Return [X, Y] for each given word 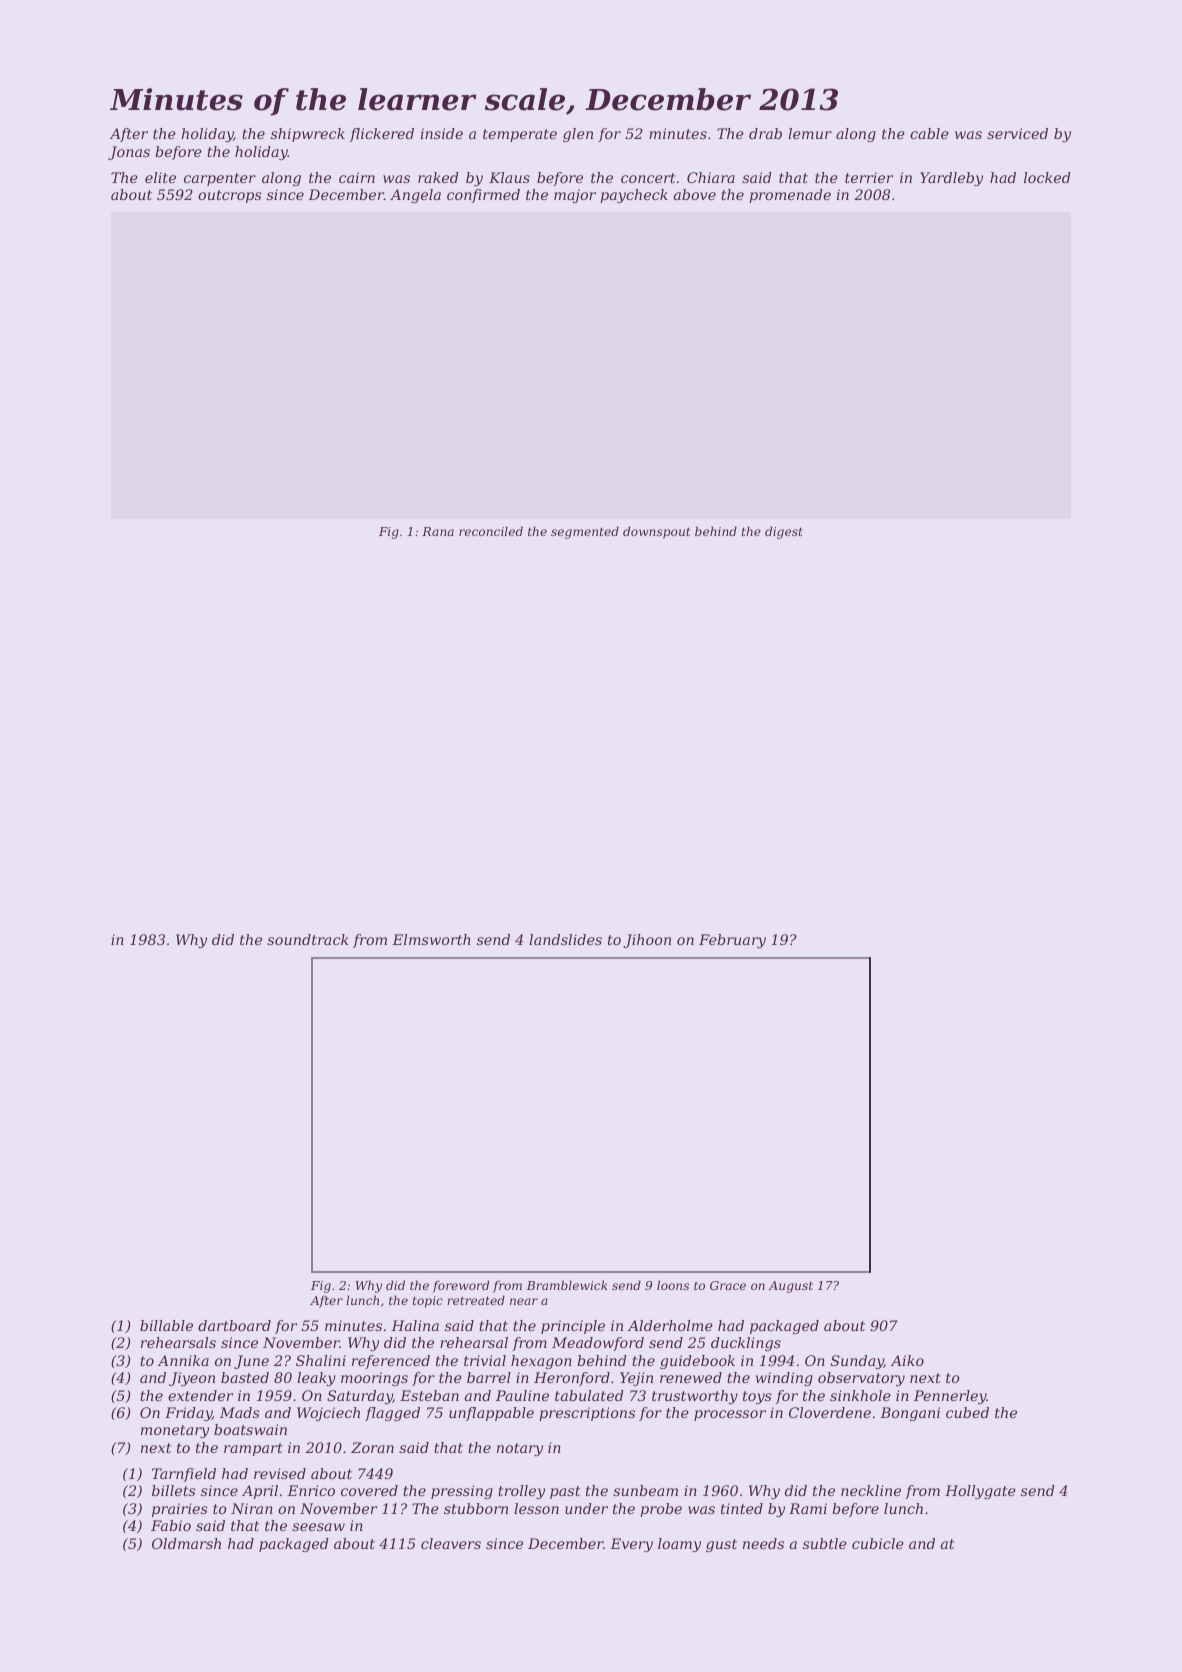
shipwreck [308, 135]
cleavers [451, 1543]
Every [631, 1545]
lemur [810, 133]
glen [578, 135]
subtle [825, 1543]
